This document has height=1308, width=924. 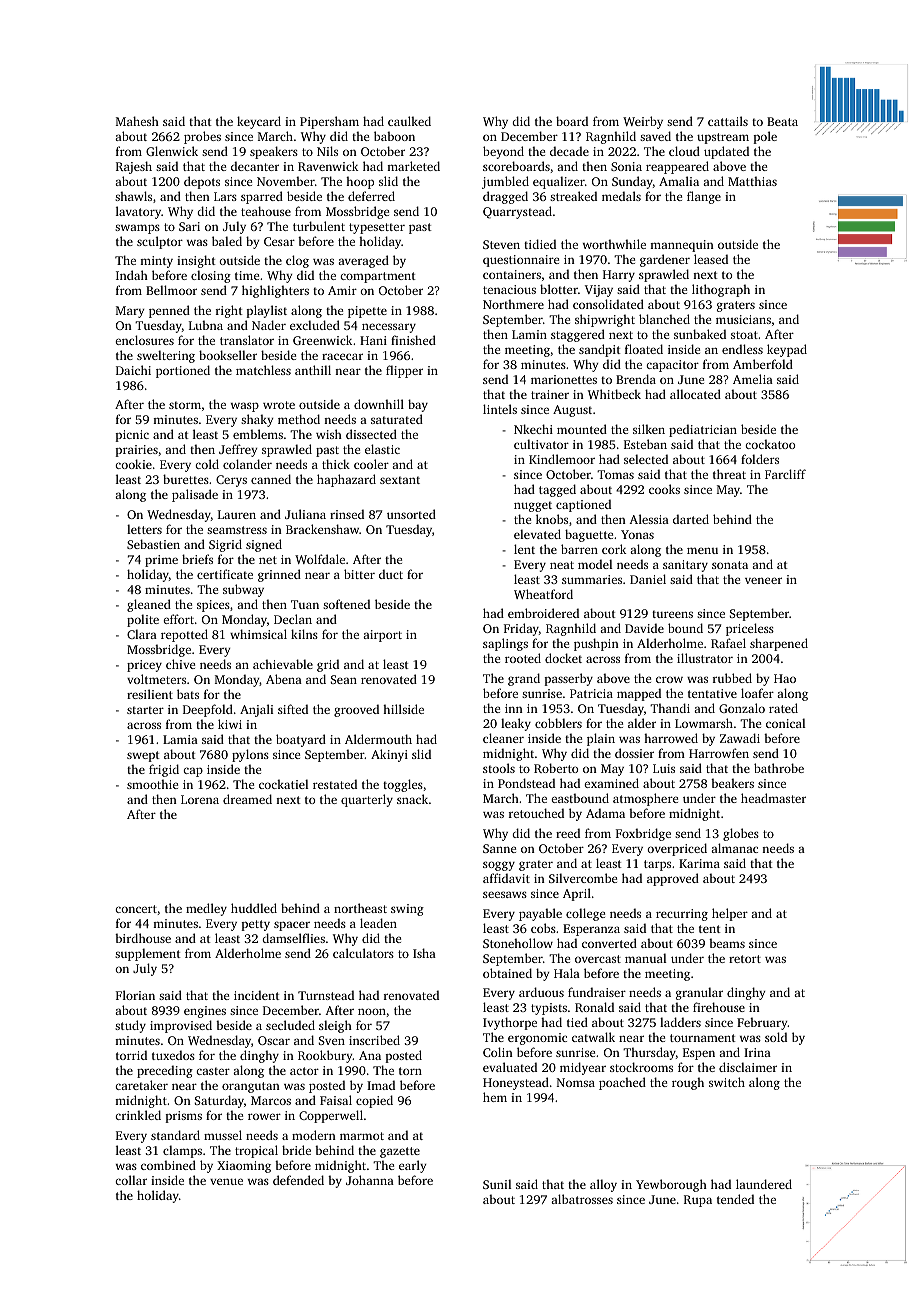 I want to click on caulked, so click(x=409, y=121).
